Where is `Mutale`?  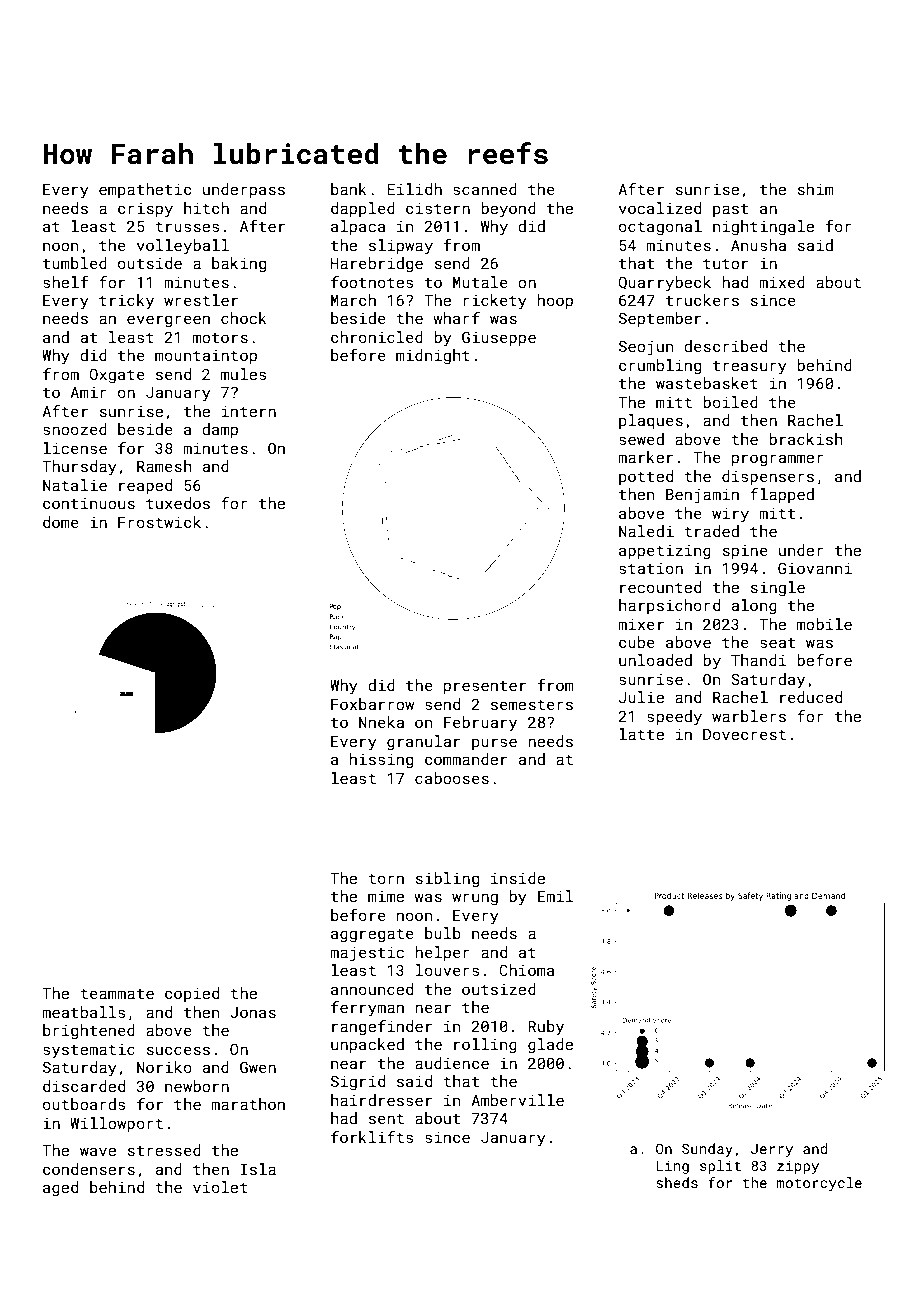 Mutale is located at coordinates (480, 282).
